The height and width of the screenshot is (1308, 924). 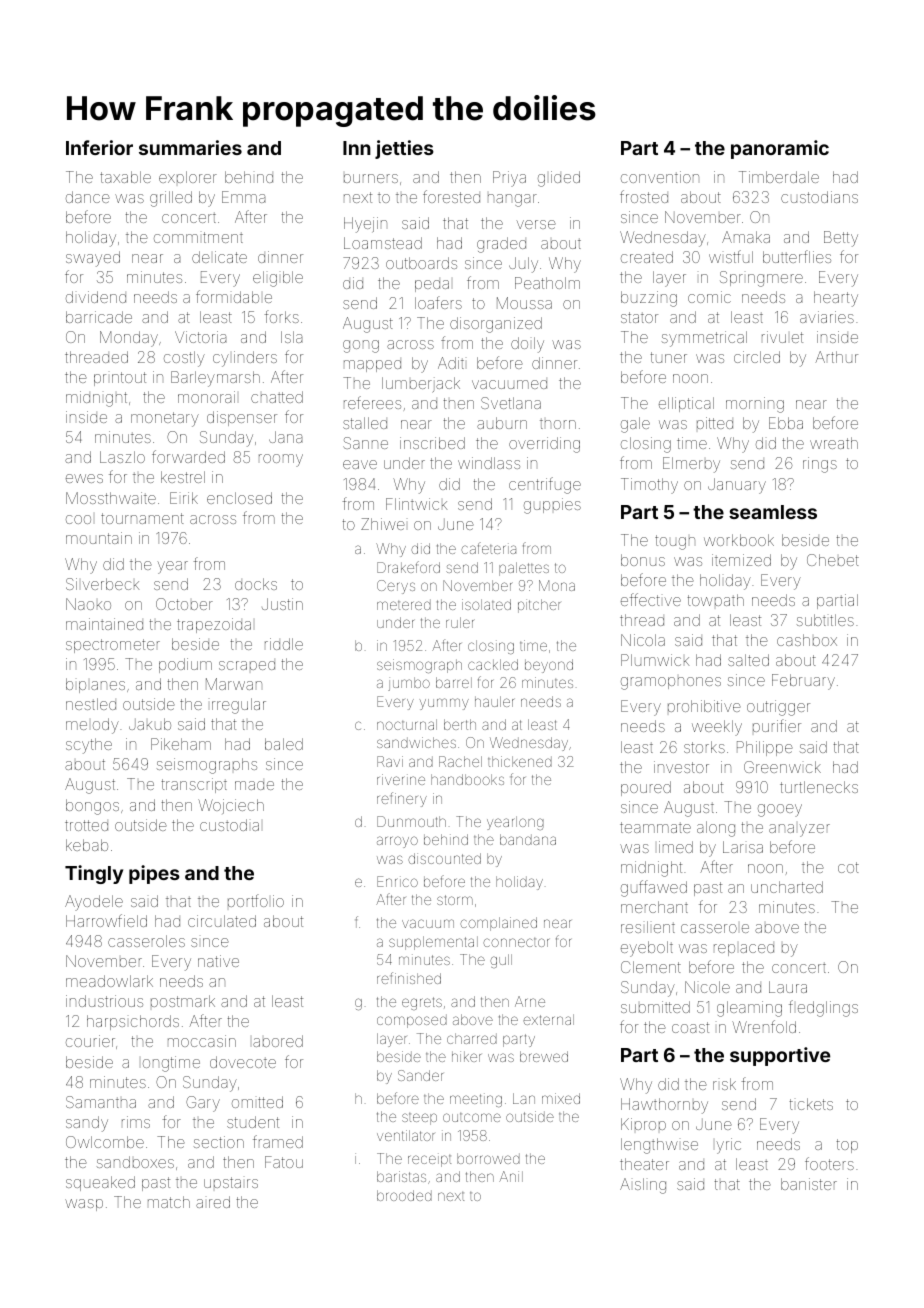 I want to click on aired, so click(x=213, y=1202).
